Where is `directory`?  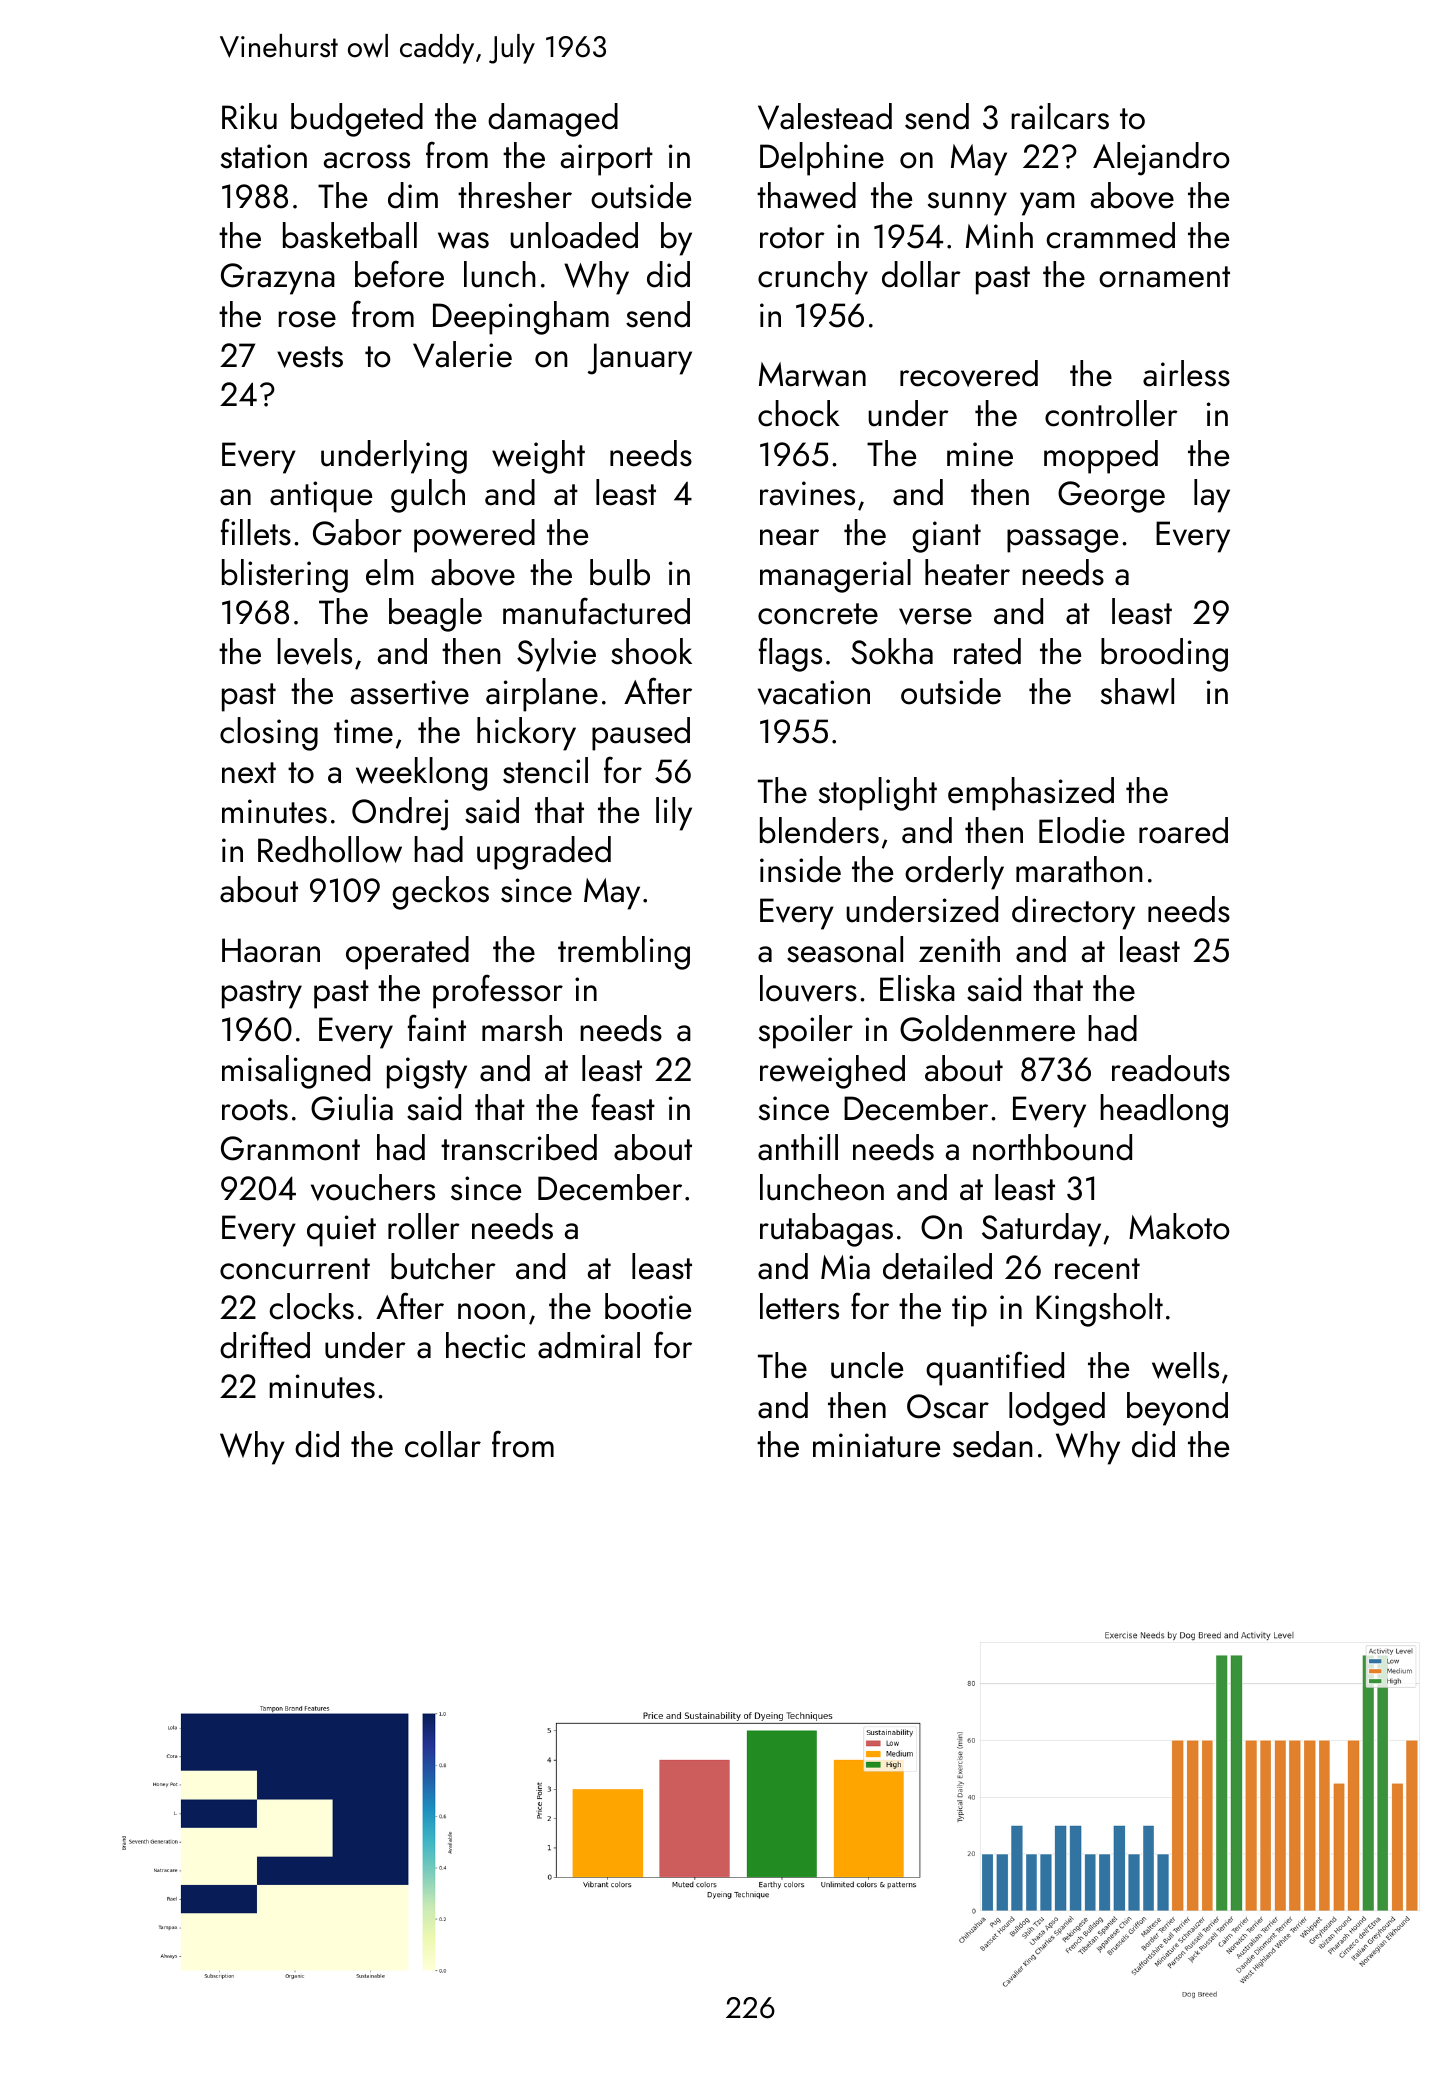 directory is located at coordinates (1073, 913).
